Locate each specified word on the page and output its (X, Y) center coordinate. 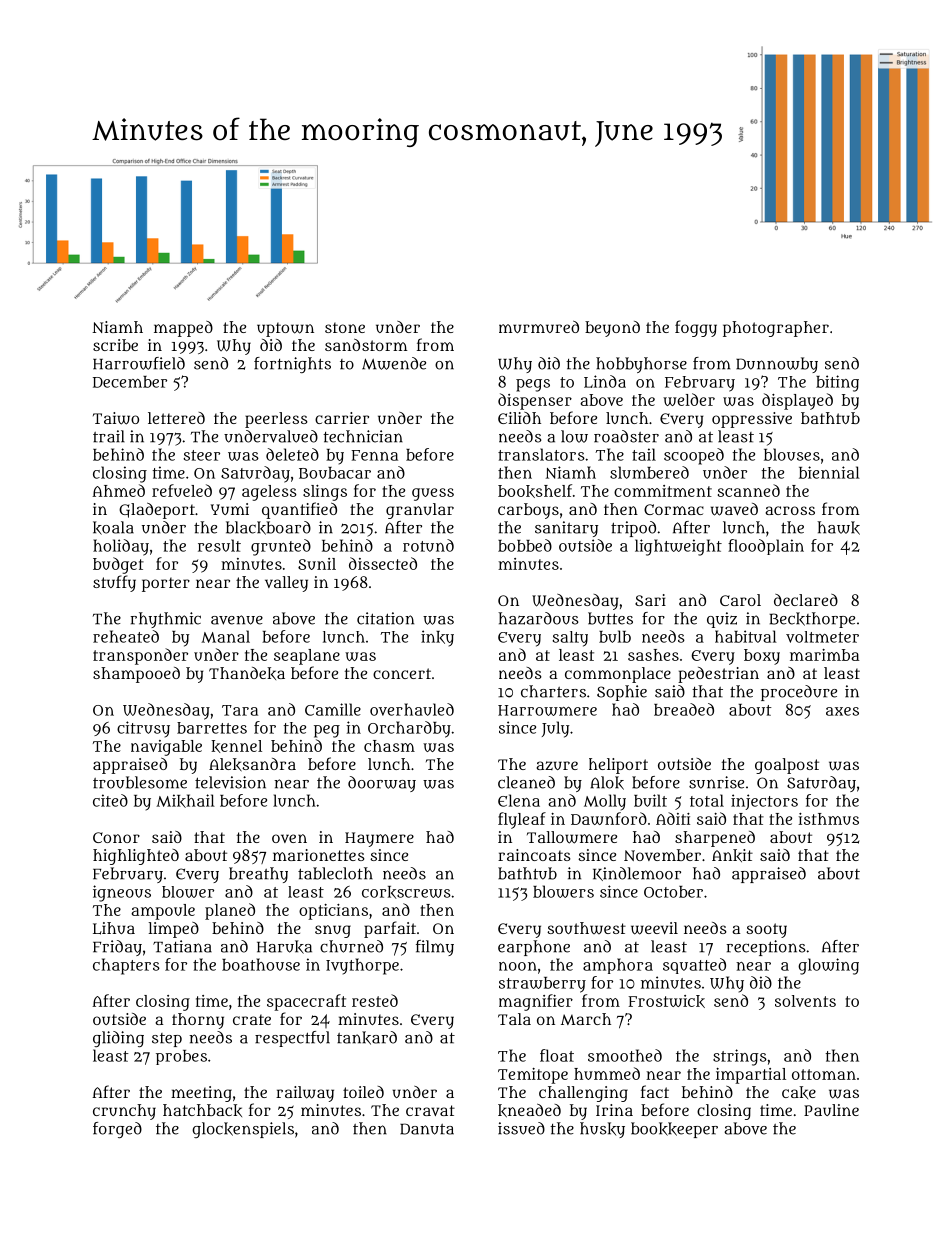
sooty (766, 930)
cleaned (526, 782)
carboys (528, 511)
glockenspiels (243, 1130)
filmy (435, 948)
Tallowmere (572, 837)
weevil (654, 928)
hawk (838, 528)
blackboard (268, 528)
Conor (116, 837)
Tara (240, 710)
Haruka (284, 947)
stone (345, 327)
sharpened (715, 839)
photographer (776, 329)
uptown (285, 329)
